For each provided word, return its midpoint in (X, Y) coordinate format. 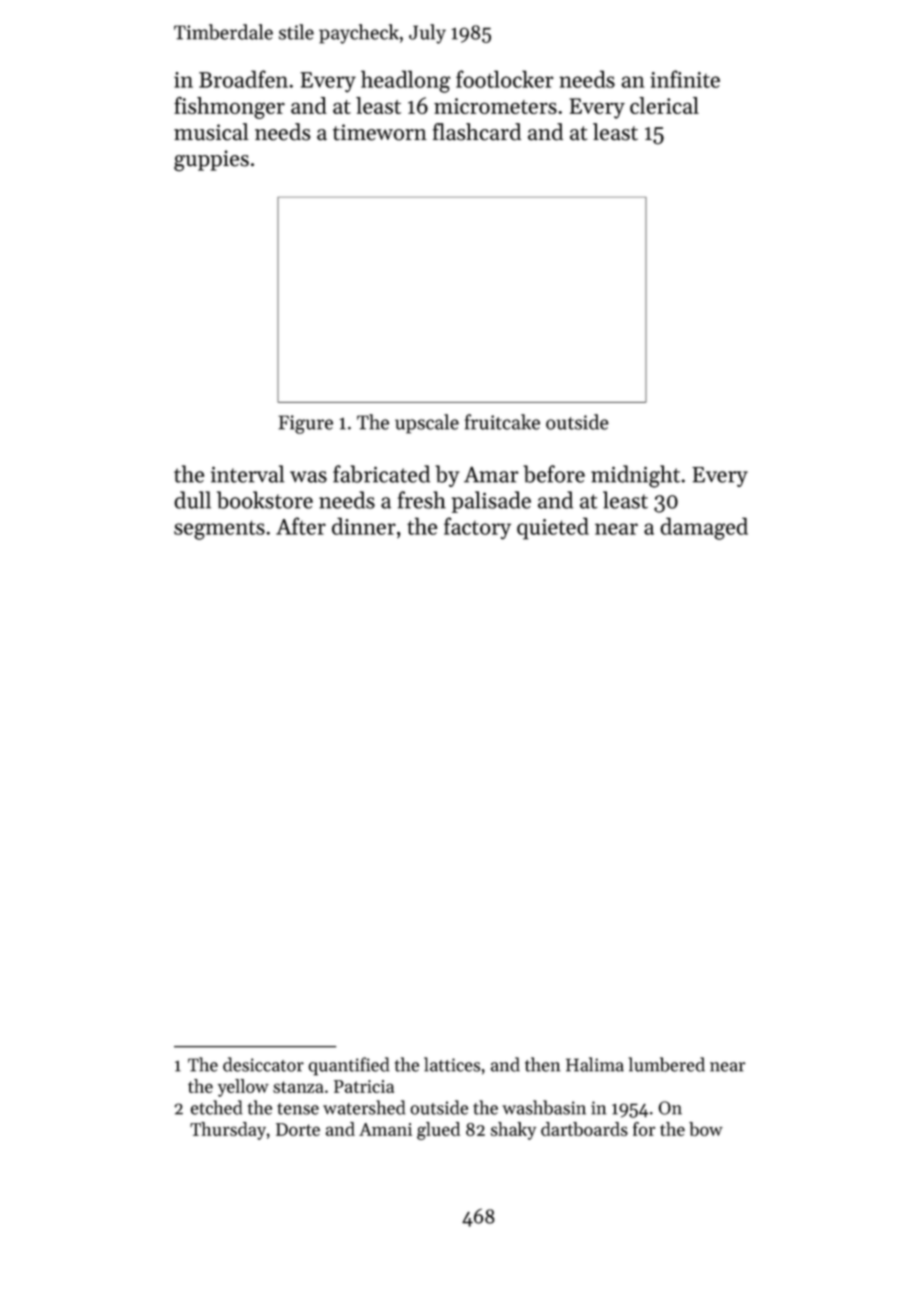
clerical (664, 105)
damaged (704, 528)
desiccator (263, 1064)
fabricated (381, 474)
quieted (553, 528)
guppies (211, 161)
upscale (427, 424)
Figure (305, 424)
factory (477, 528)
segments (219, 530)
